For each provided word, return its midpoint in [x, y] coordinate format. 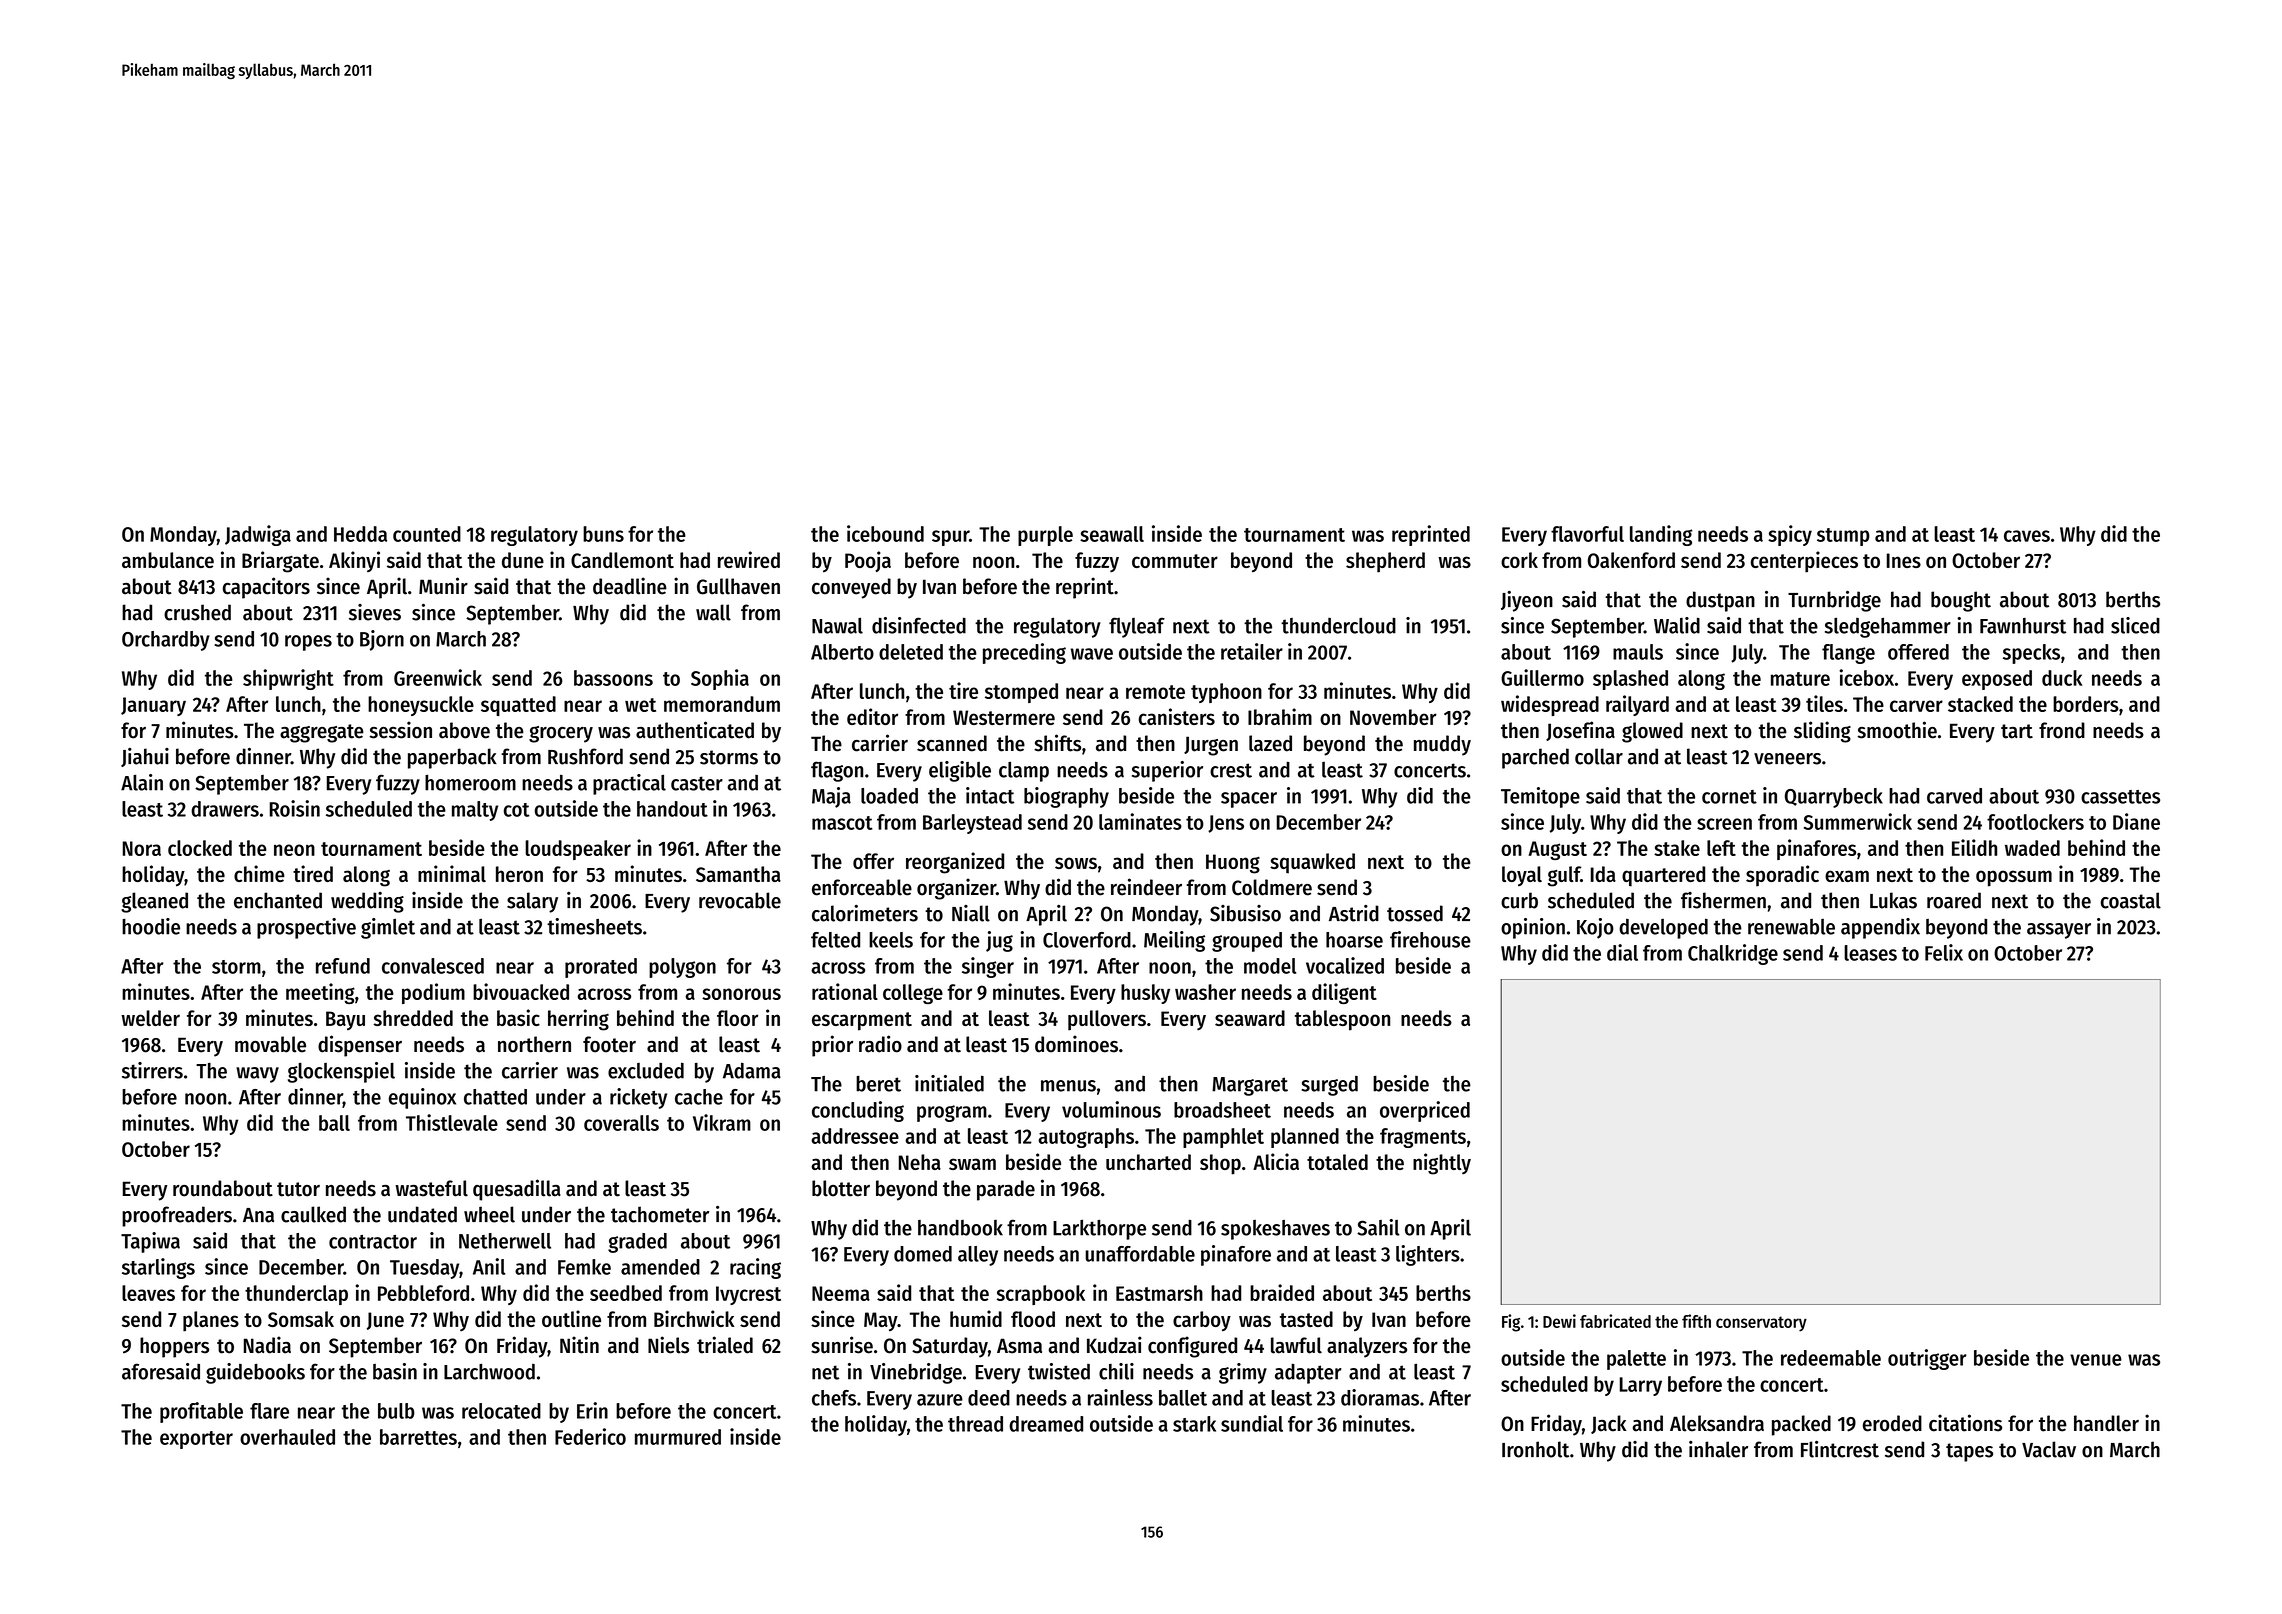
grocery [561, 734]
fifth [1696, 1321]
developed [1663, 928]
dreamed [1046, 1424]
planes [211, 1321]
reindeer [1146, 887]
